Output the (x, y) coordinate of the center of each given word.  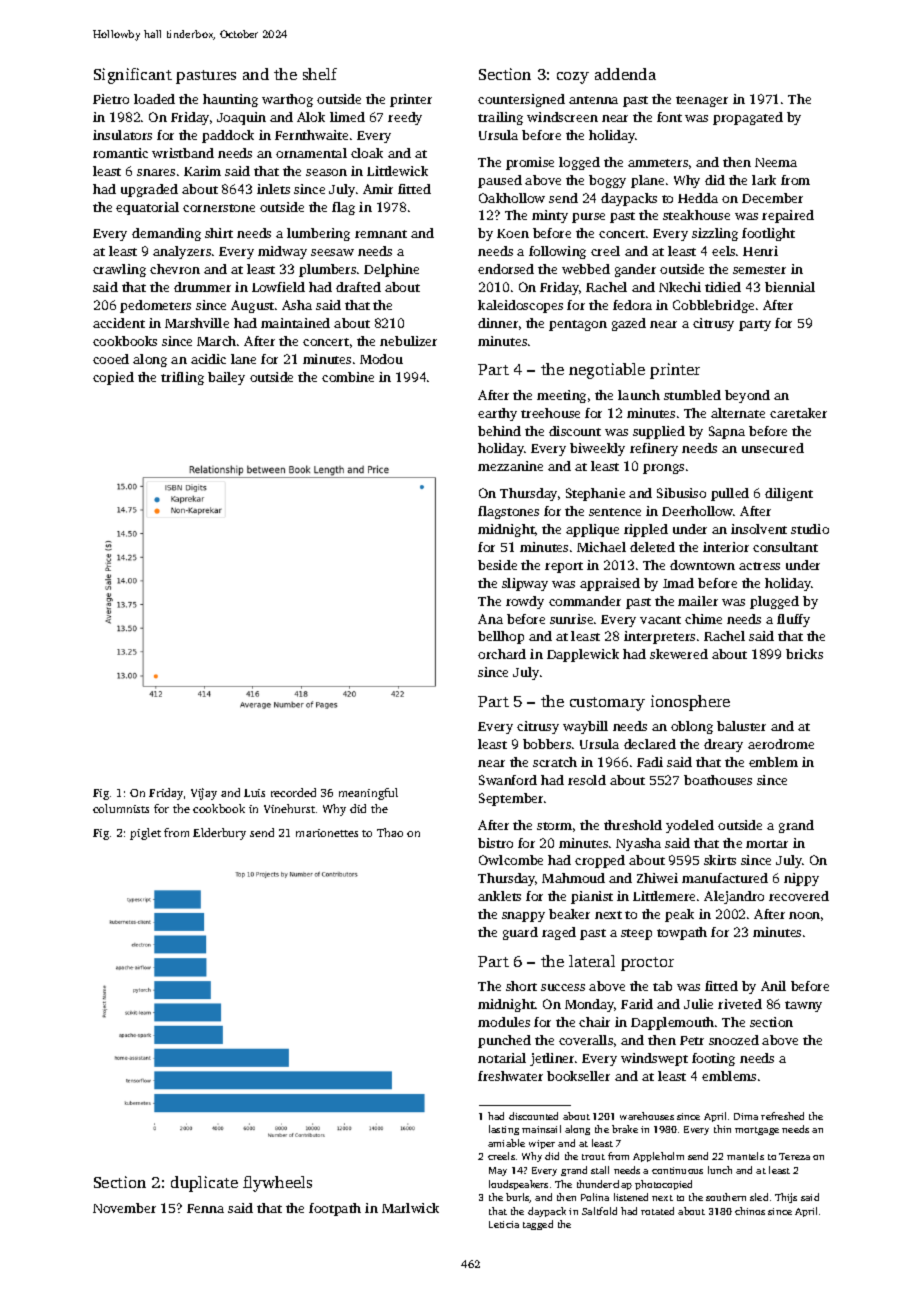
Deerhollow (698, 511)
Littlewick (397, 171)
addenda (625, 74)
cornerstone (219, 208)
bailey (226, 378)
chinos (750, 1211)
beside (497, 565)
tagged (538, 1225)
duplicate (204, 1184)
